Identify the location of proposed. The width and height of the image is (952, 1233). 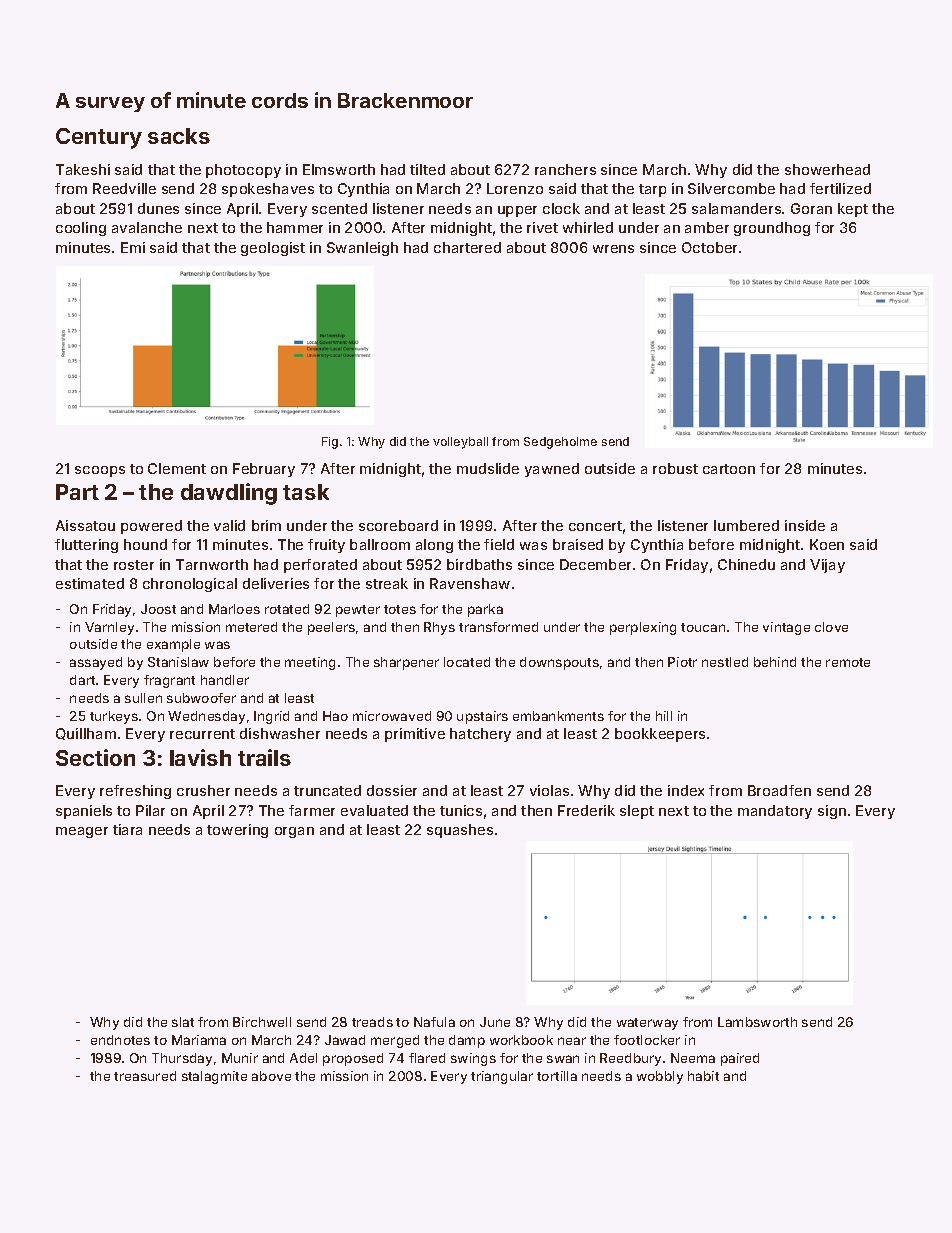
(353, 1059).
